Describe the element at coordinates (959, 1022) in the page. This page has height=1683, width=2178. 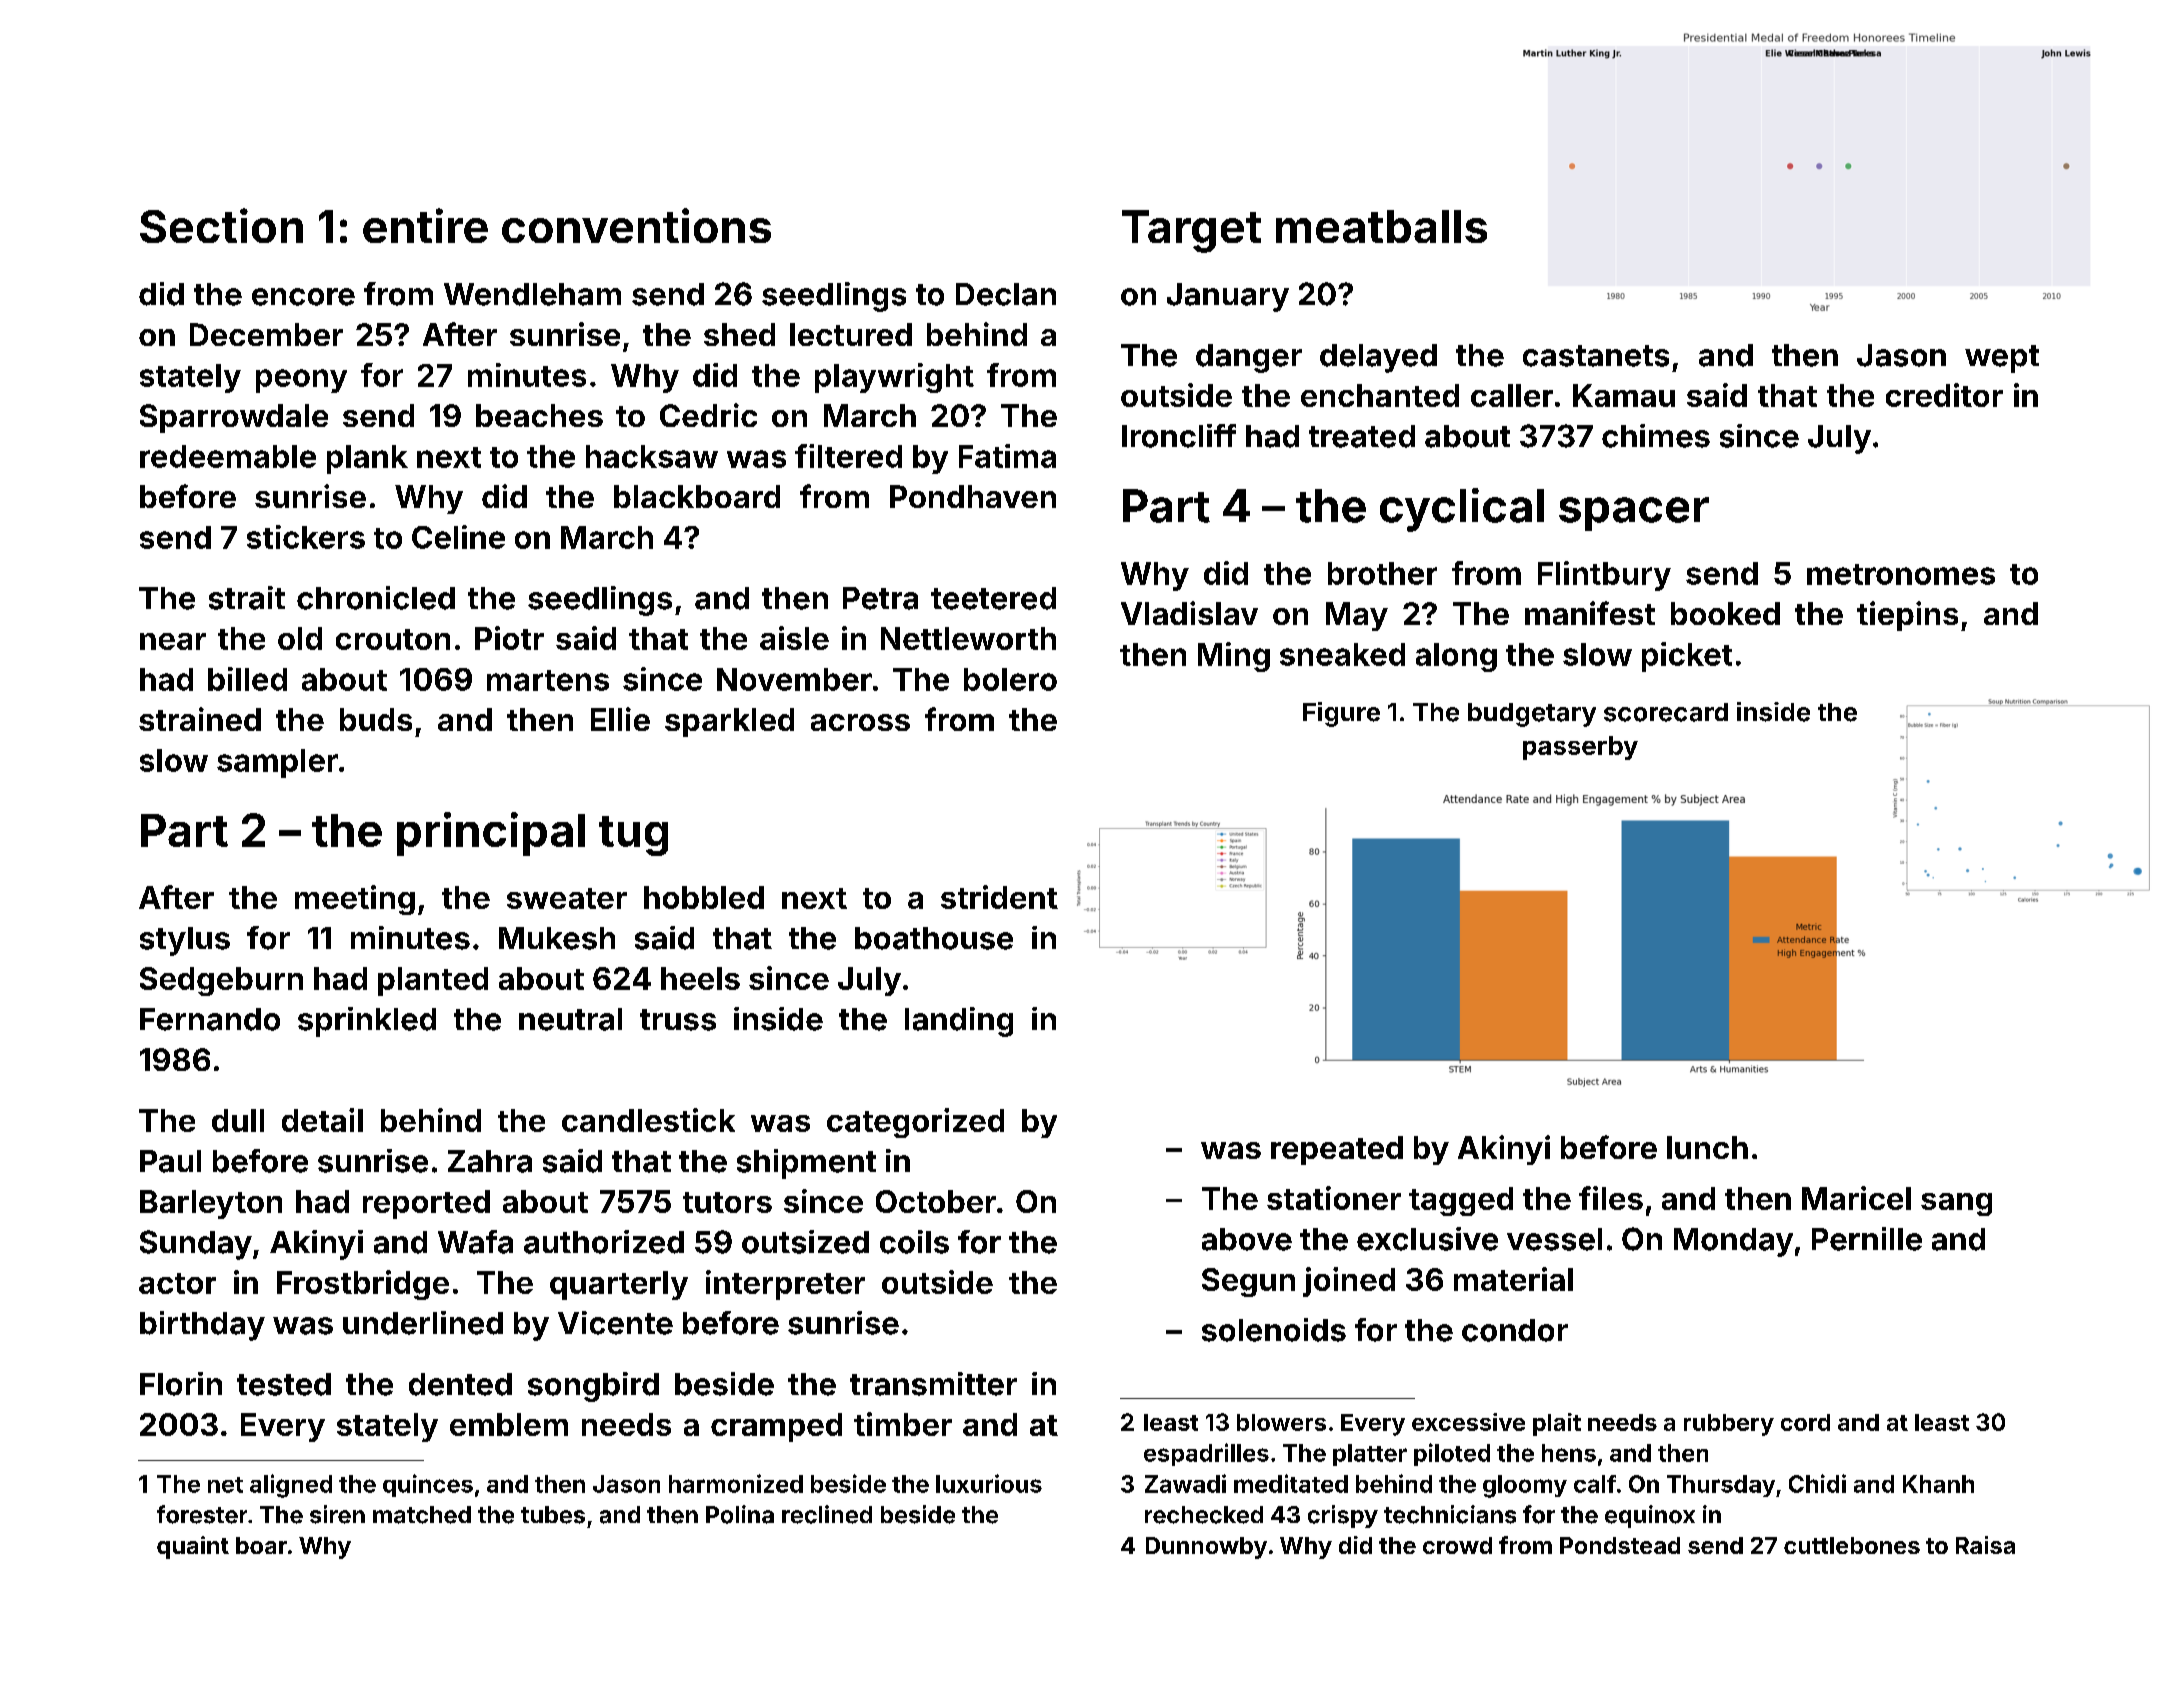
I see `landing` at that location.
